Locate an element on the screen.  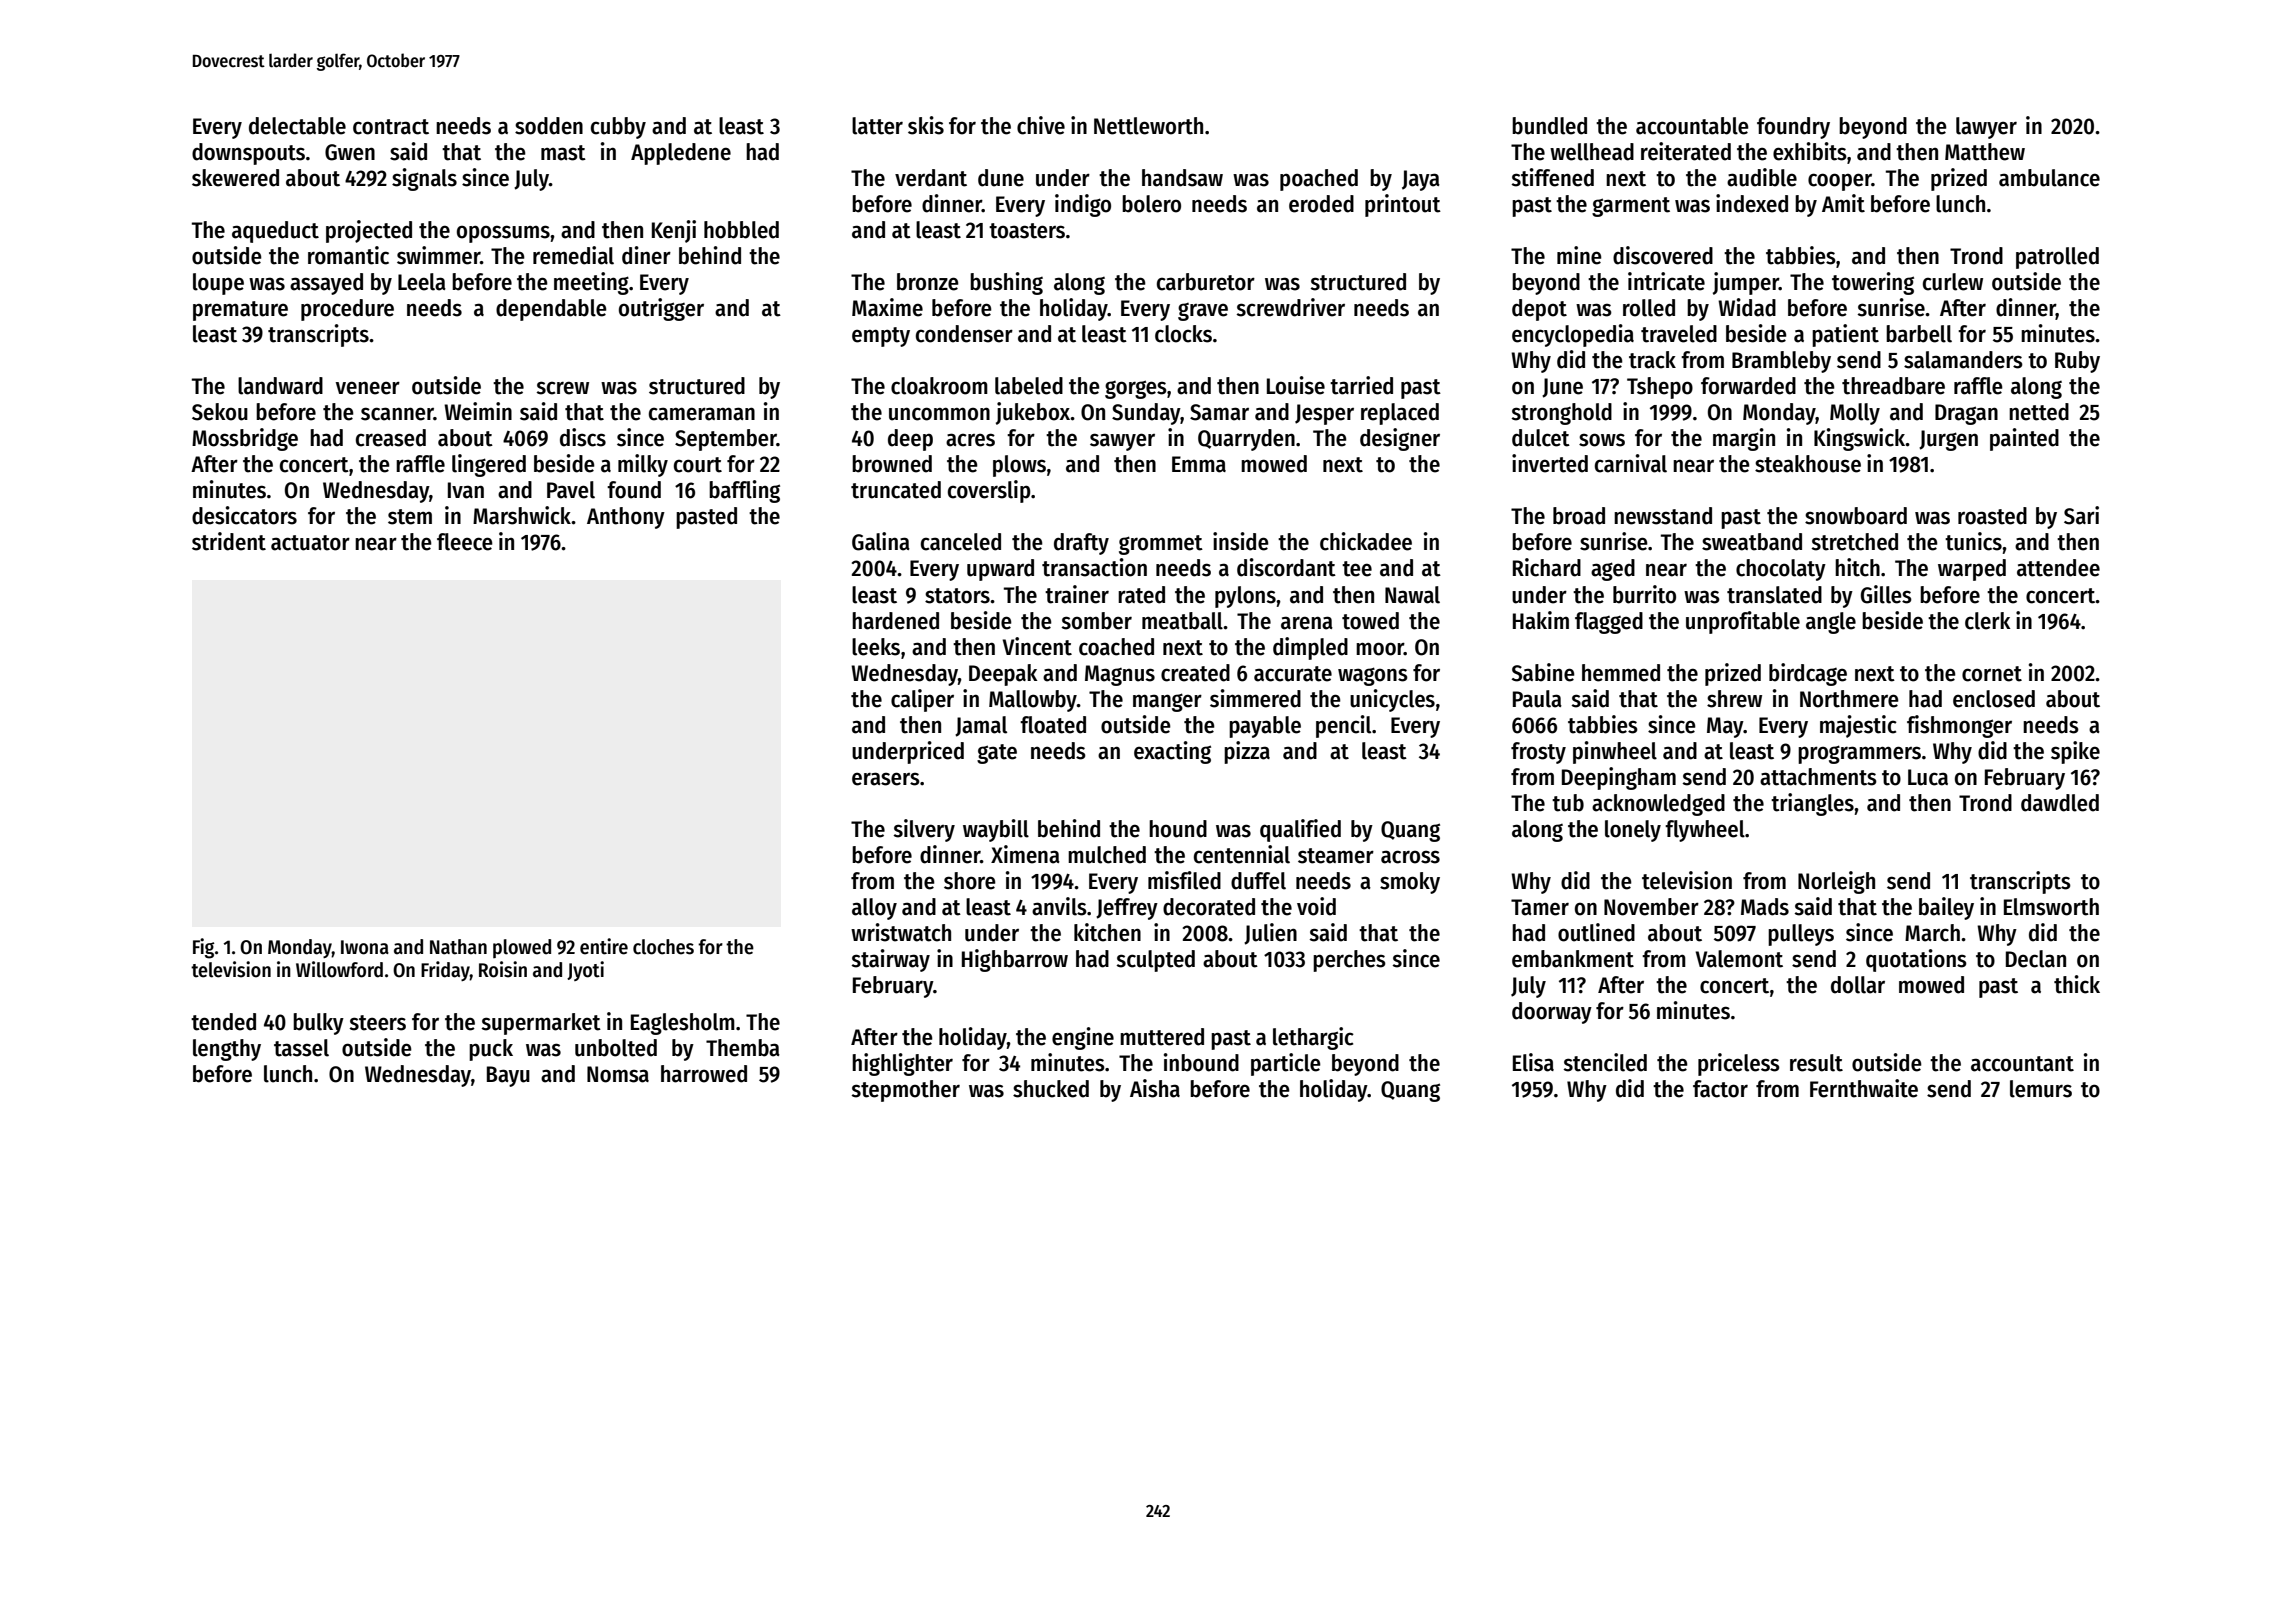
Nettleworth is located at coordinates (1148, 126).
